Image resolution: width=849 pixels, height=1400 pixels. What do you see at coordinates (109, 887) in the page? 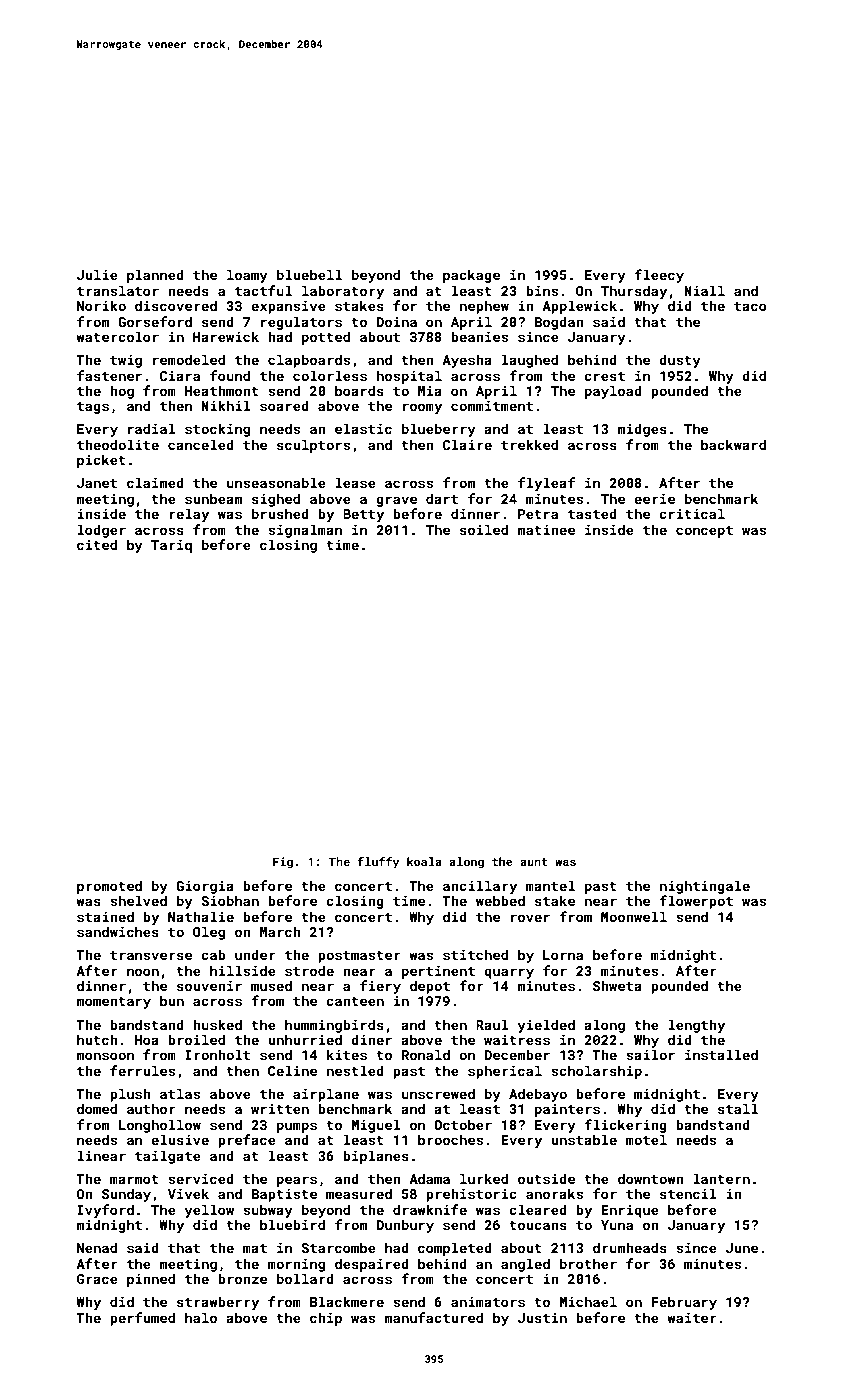
I see `promoted` at bounding box center [109, 887].
